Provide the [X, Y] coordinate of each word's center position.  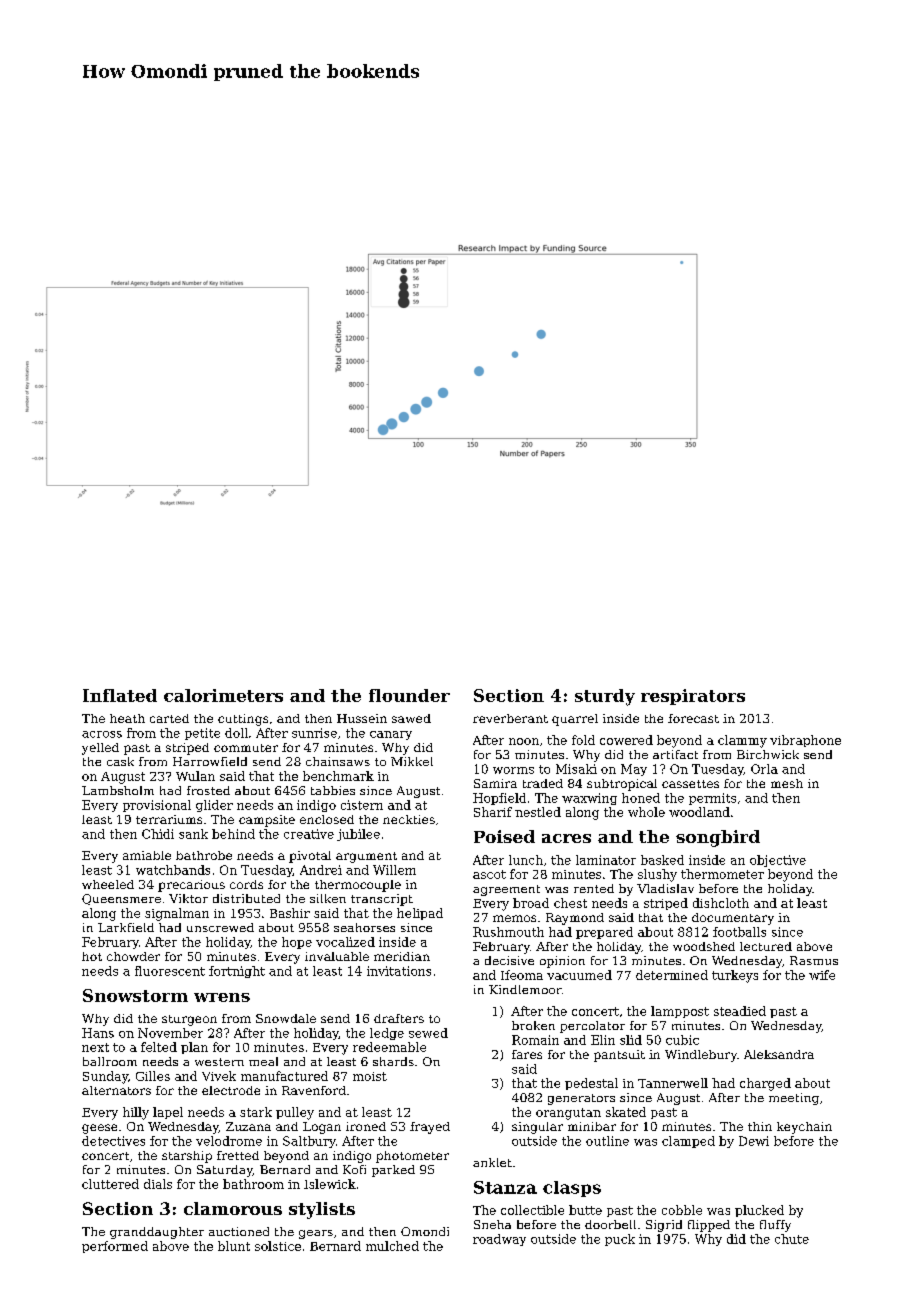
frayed [430, 1128]
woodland [699, 812]
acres [566, 838]
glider [214, 806]
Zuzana [248, 1126]
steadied [740, 1011]
